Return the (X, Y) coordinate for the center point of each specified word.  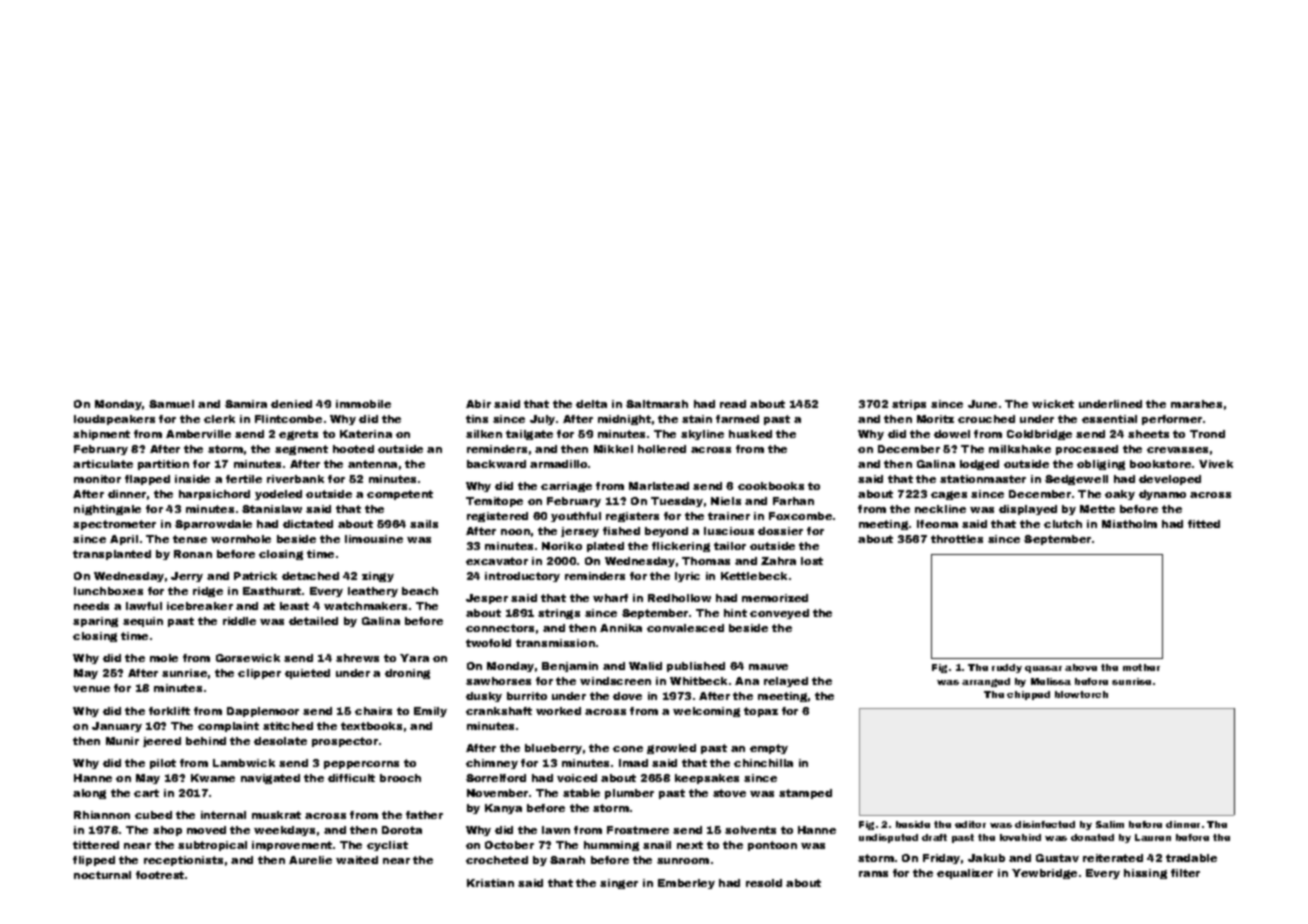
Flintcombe (288, 419)
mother (1141, 667)
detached (310, 576)
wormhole (241, 539)
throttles (957, 539)
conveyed (779, 614)
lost (812, 561)
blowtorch (1081, 694)
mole (164, 658)
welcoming (706, 712)
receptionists (183, 861)
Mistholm (1129, 524)
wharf (610, 598)
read (733, 404)
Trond (1207, 434)
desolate (280, 741)
